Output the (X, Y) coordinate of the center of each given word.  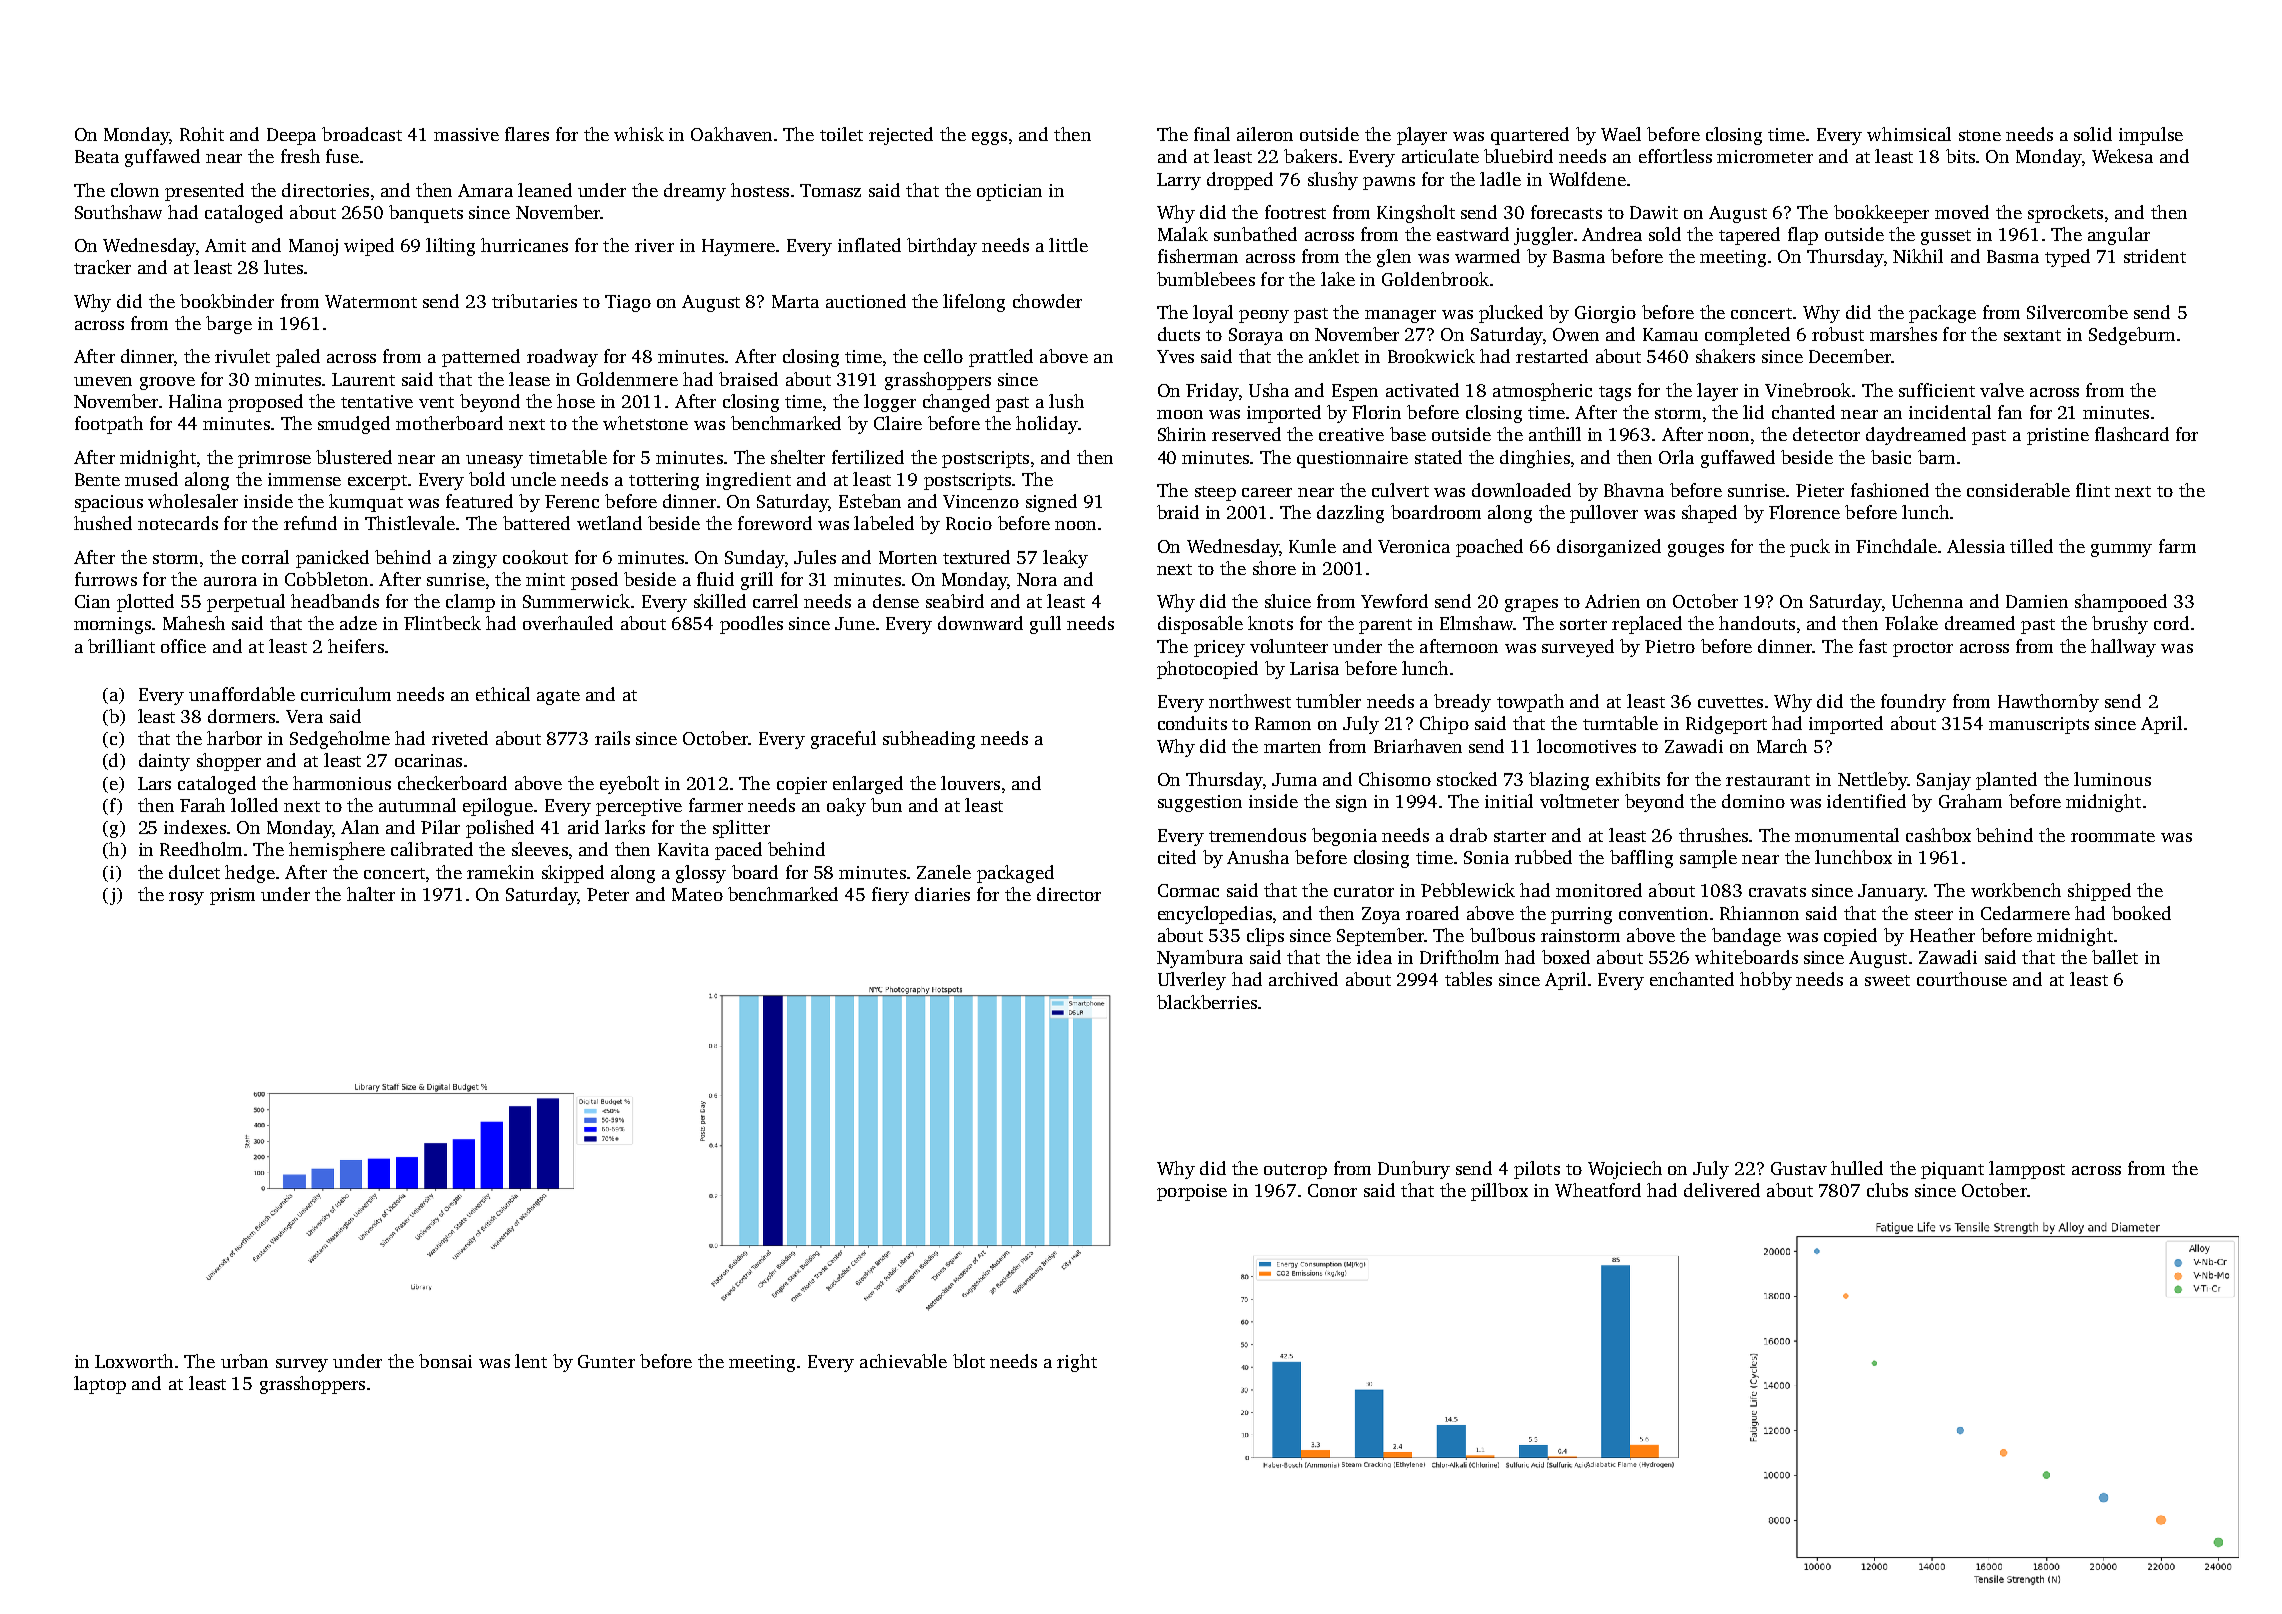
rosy (186, 898)
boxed (1566, 957)
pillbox (1499, 1192)
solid (2093, 134)
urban (244, 1361)
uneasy (494, 461)
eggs (989, 138)
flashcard (2132, 434)
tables (1468, 979)
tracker (102, 267)
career (1267, 492)
